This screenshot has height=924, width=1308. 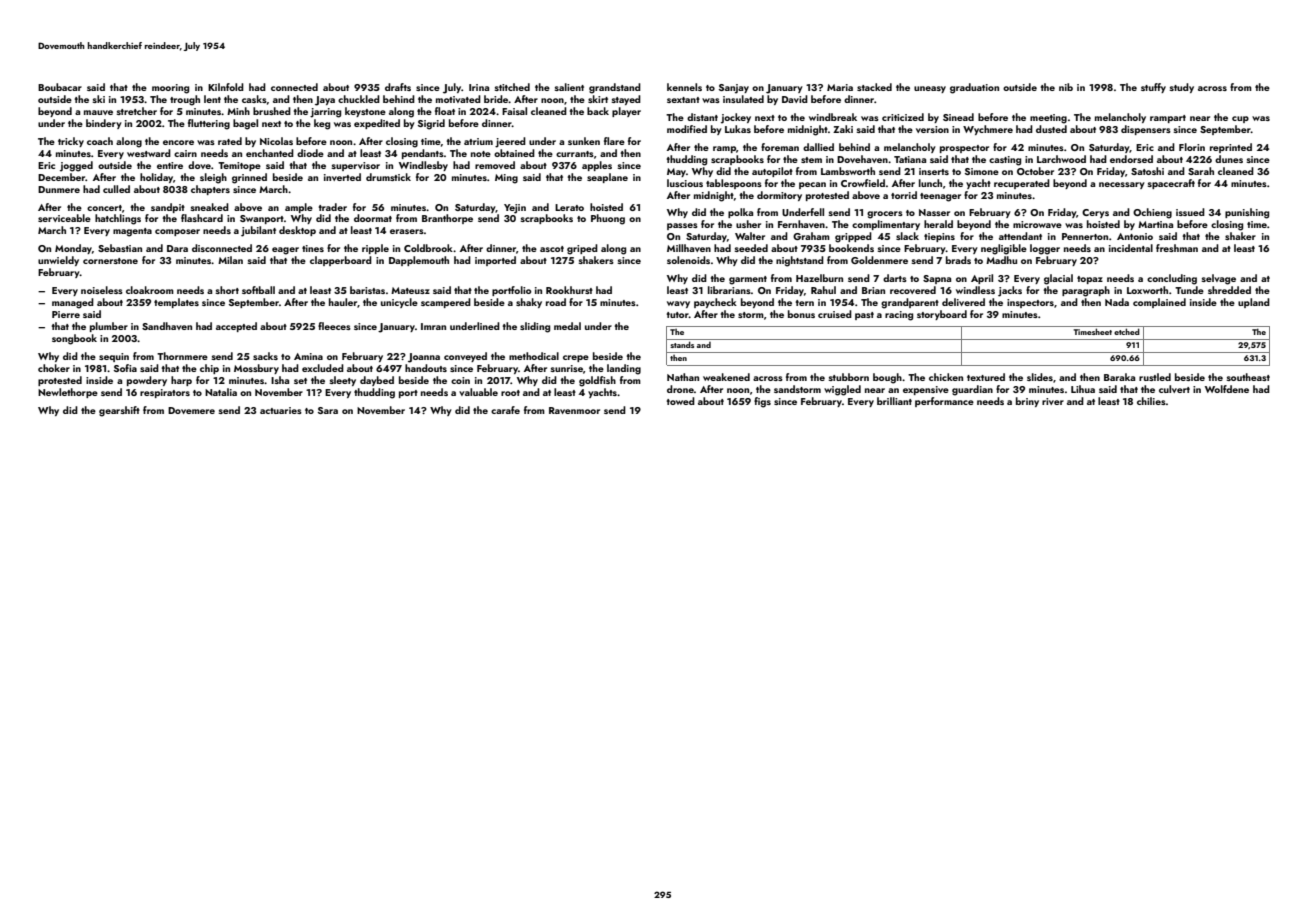 I want to click on Amina, so click(x=308, y=356).
